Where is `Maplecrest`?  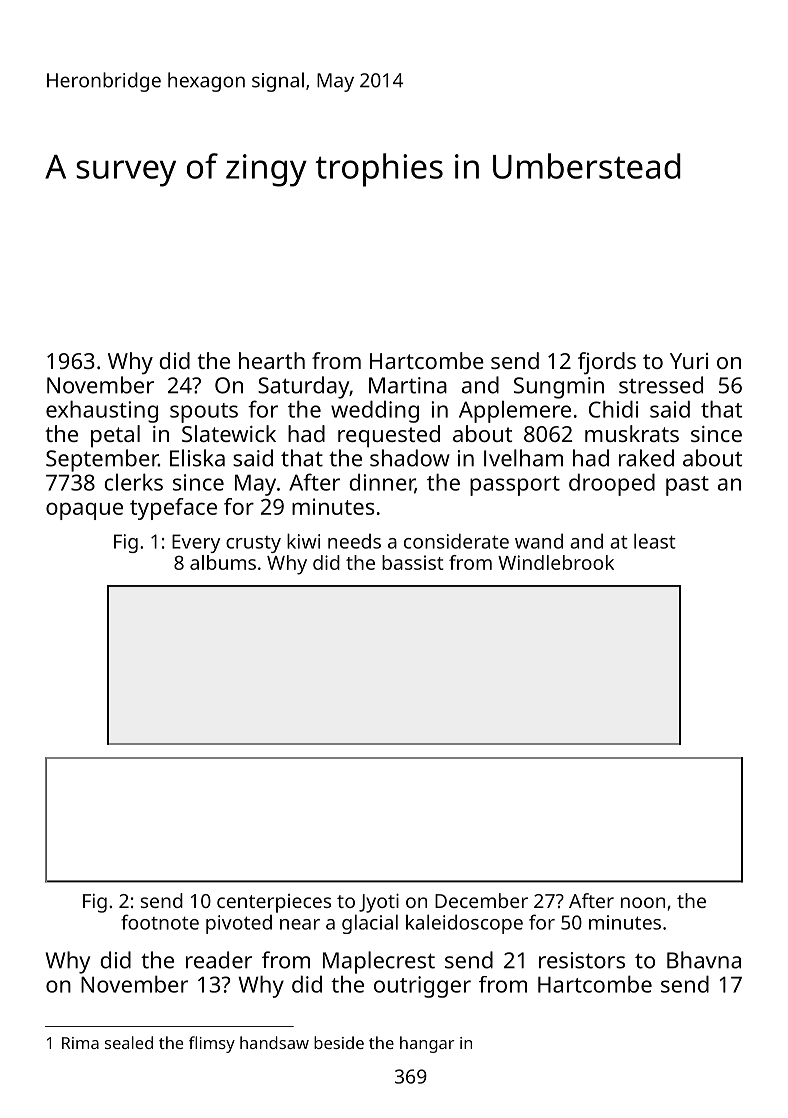
Maplecrest is located at coordinates (379, 962).
